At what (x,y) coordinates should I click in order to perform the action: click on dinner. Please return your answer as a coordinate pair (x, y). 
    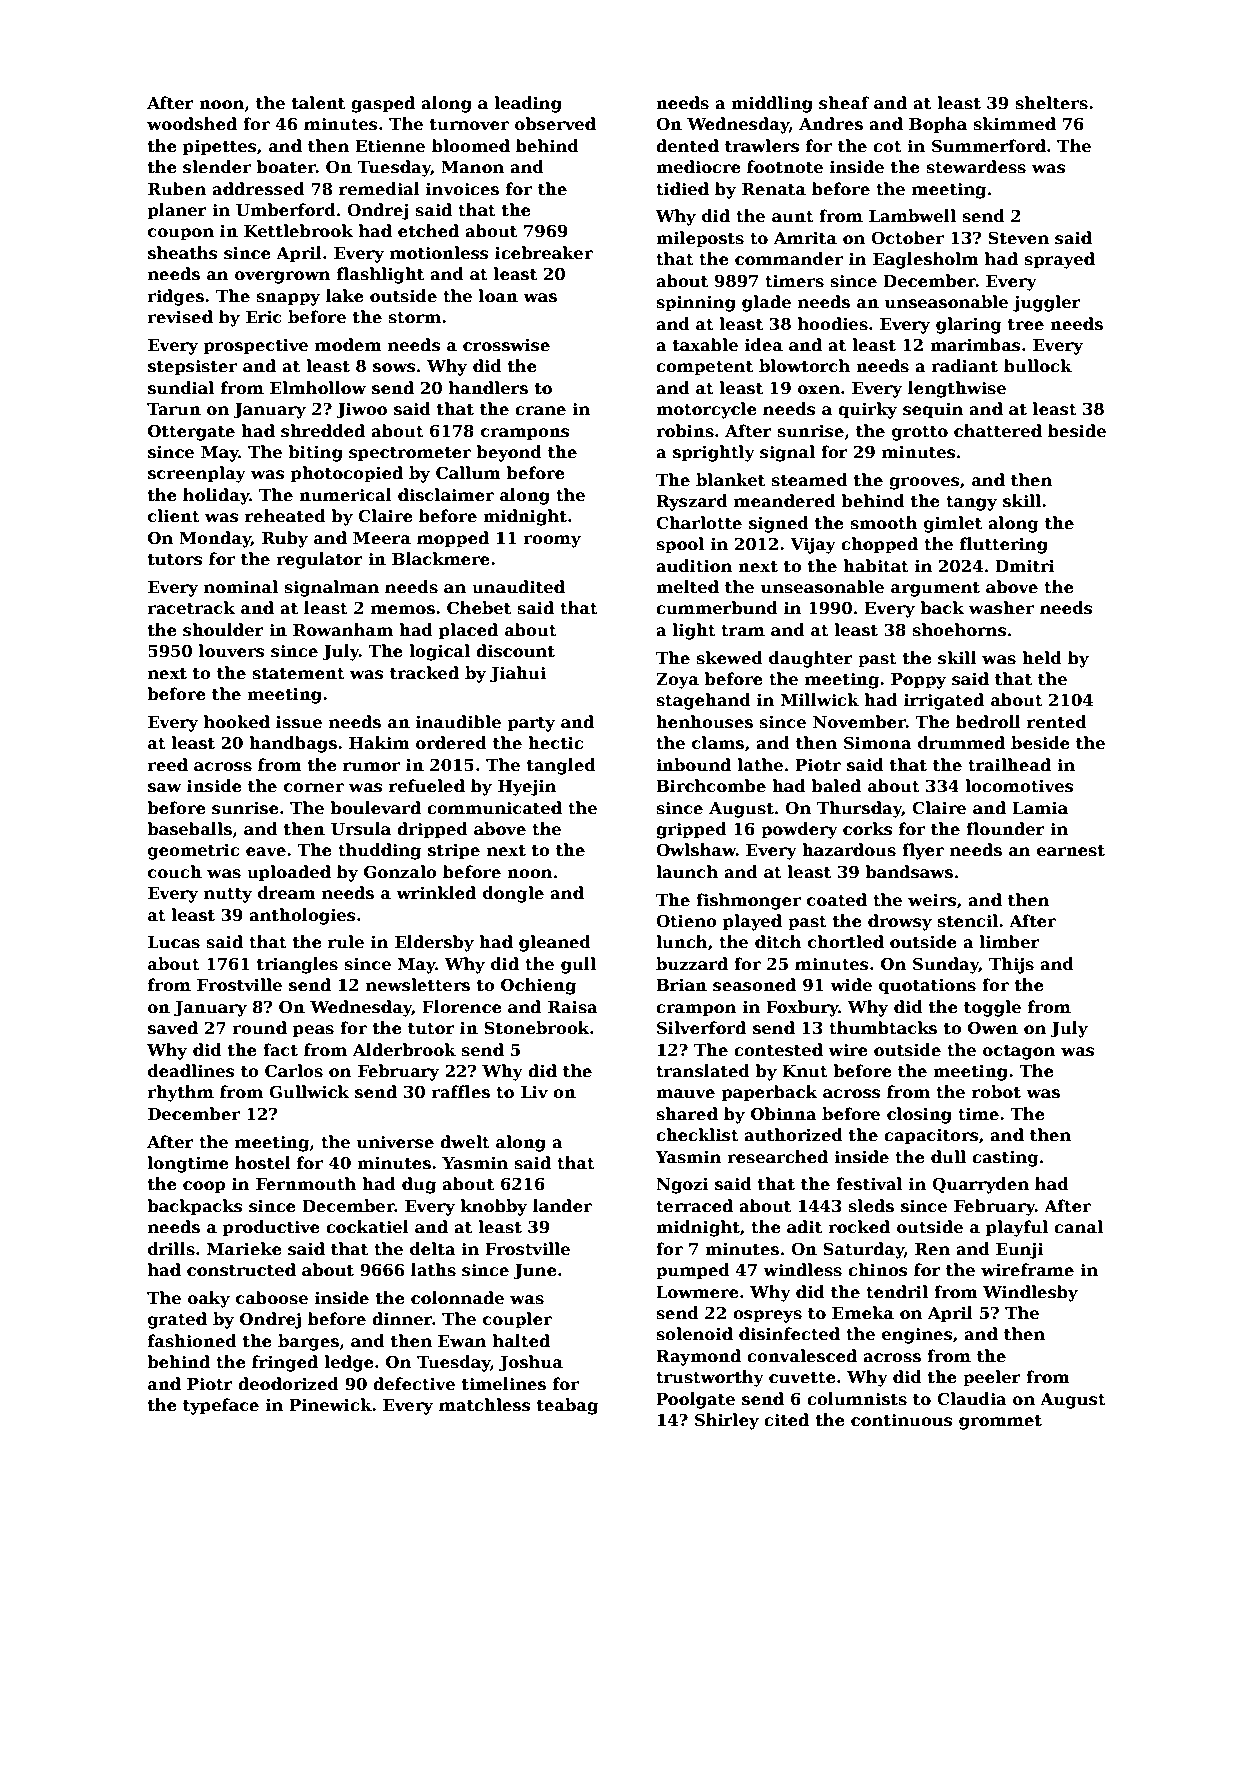
    Looking at the image, I should click on (402, 1319).
